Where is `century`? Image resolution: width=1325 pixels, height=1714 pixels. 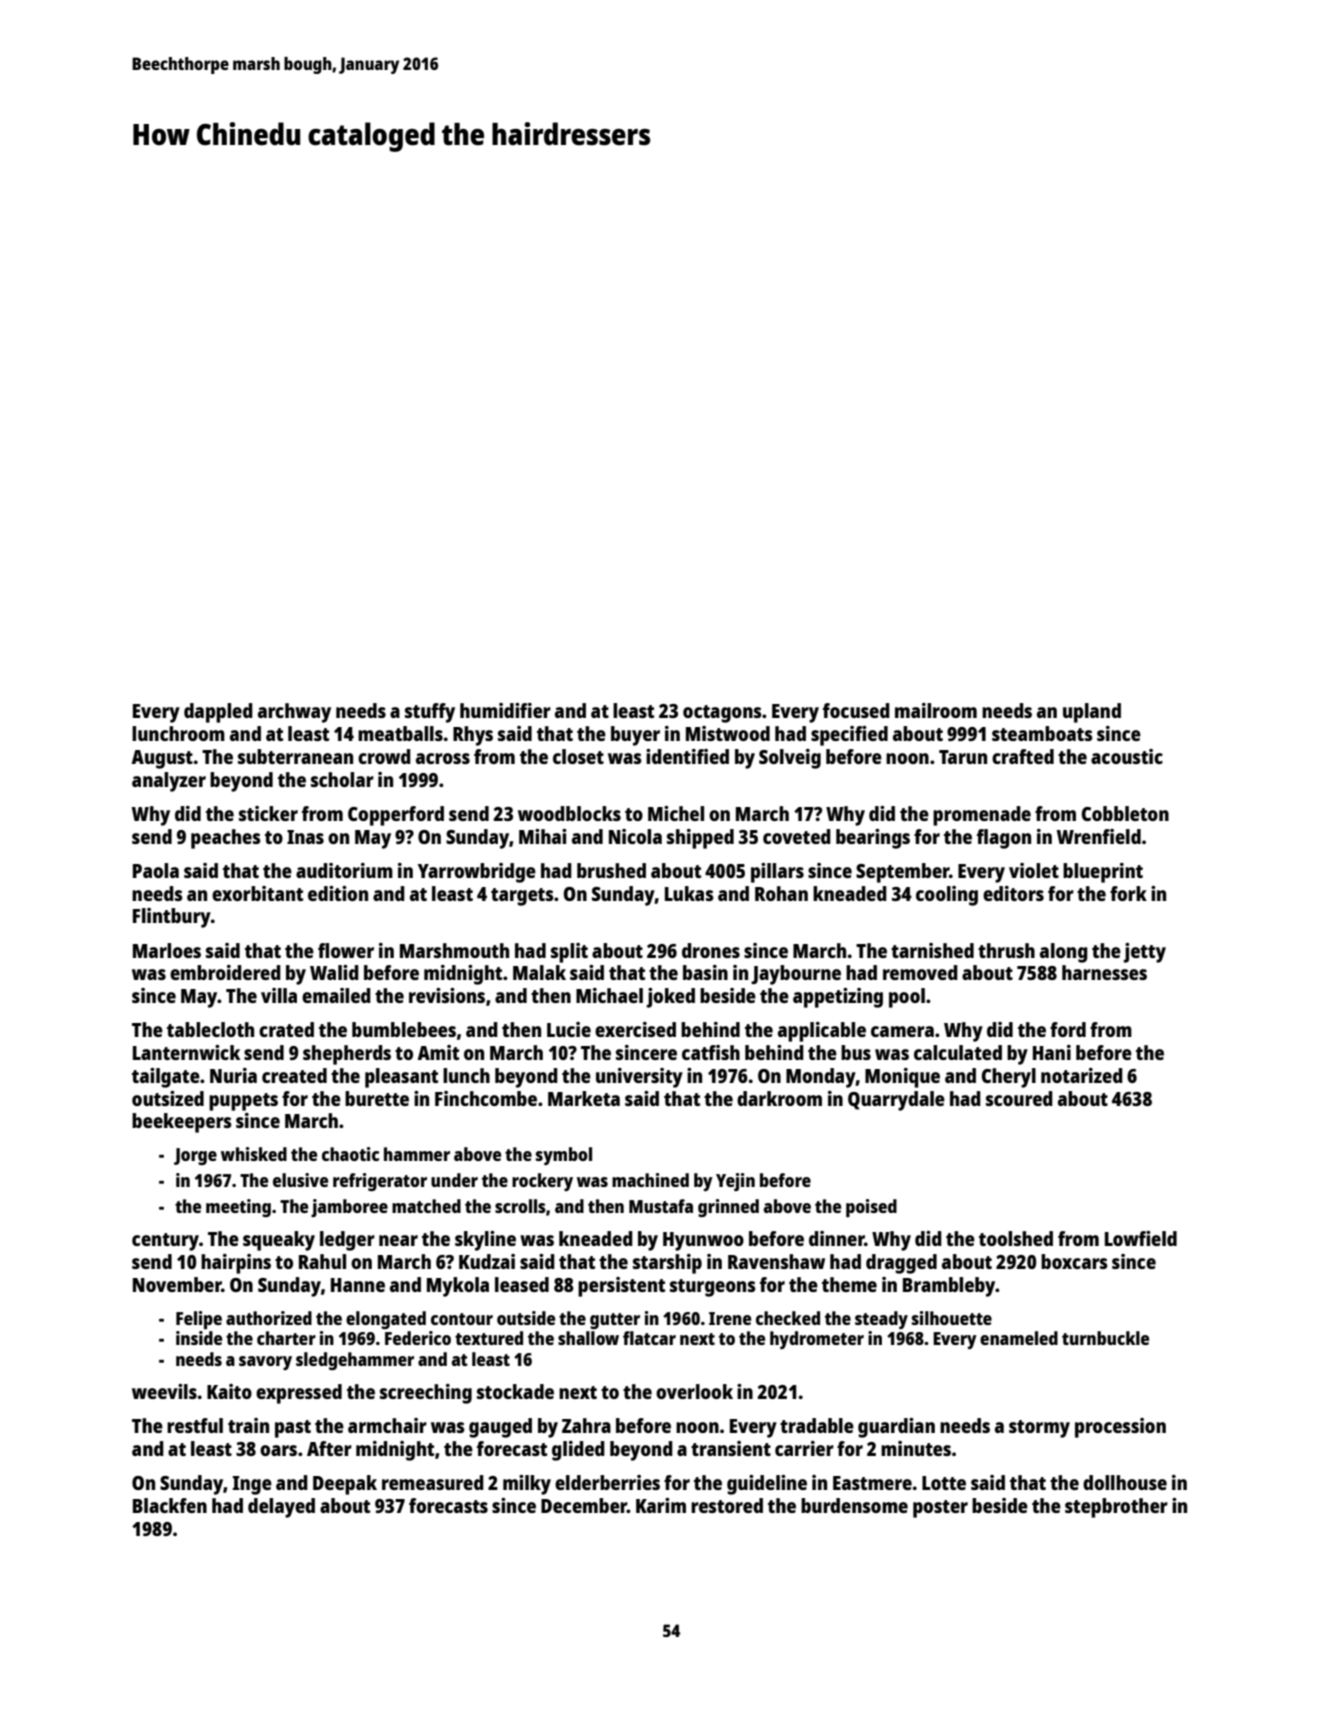 century is located at coordinates (165, 1242).
